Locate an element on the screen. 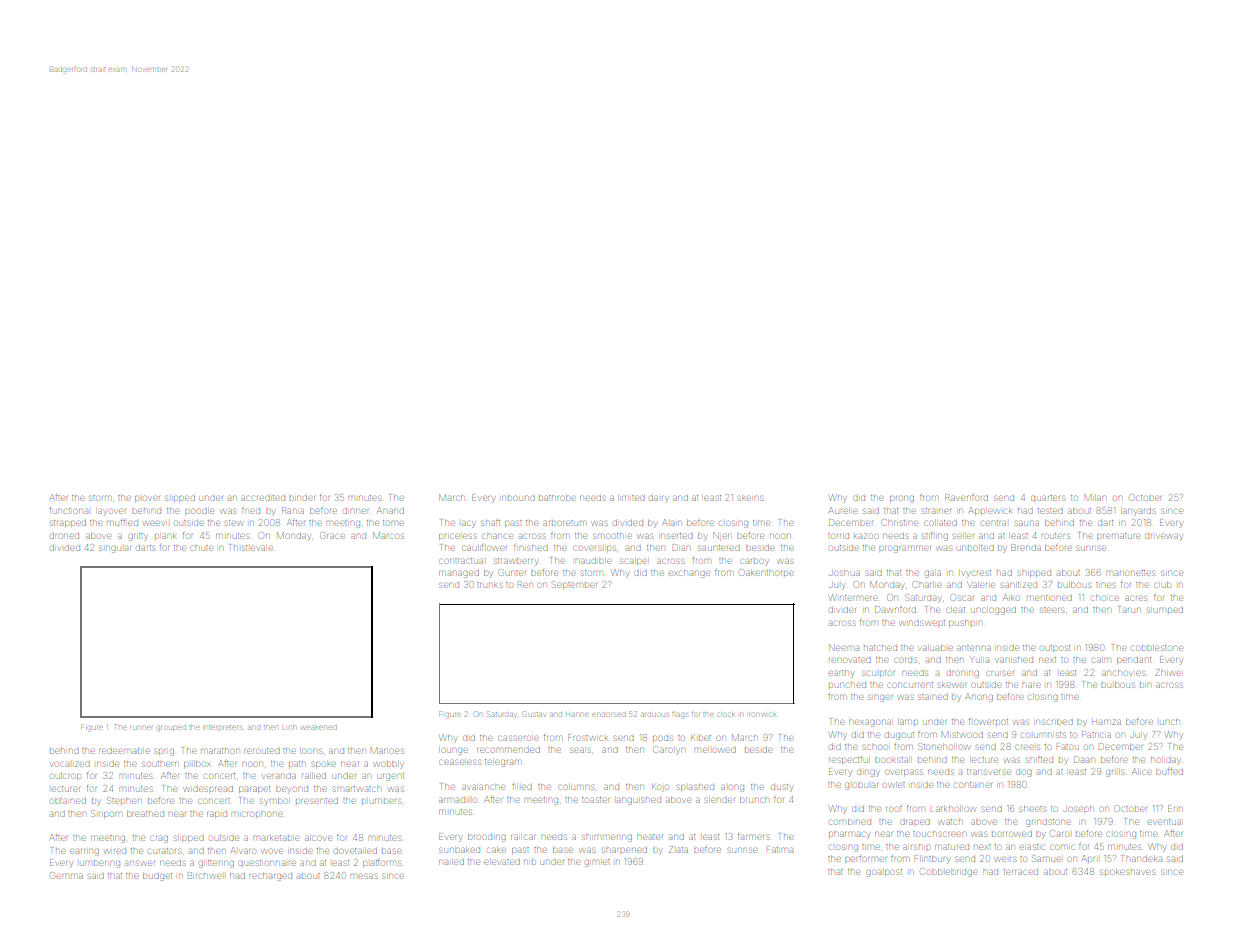  gimlet is located at coordinates (597, 863).
